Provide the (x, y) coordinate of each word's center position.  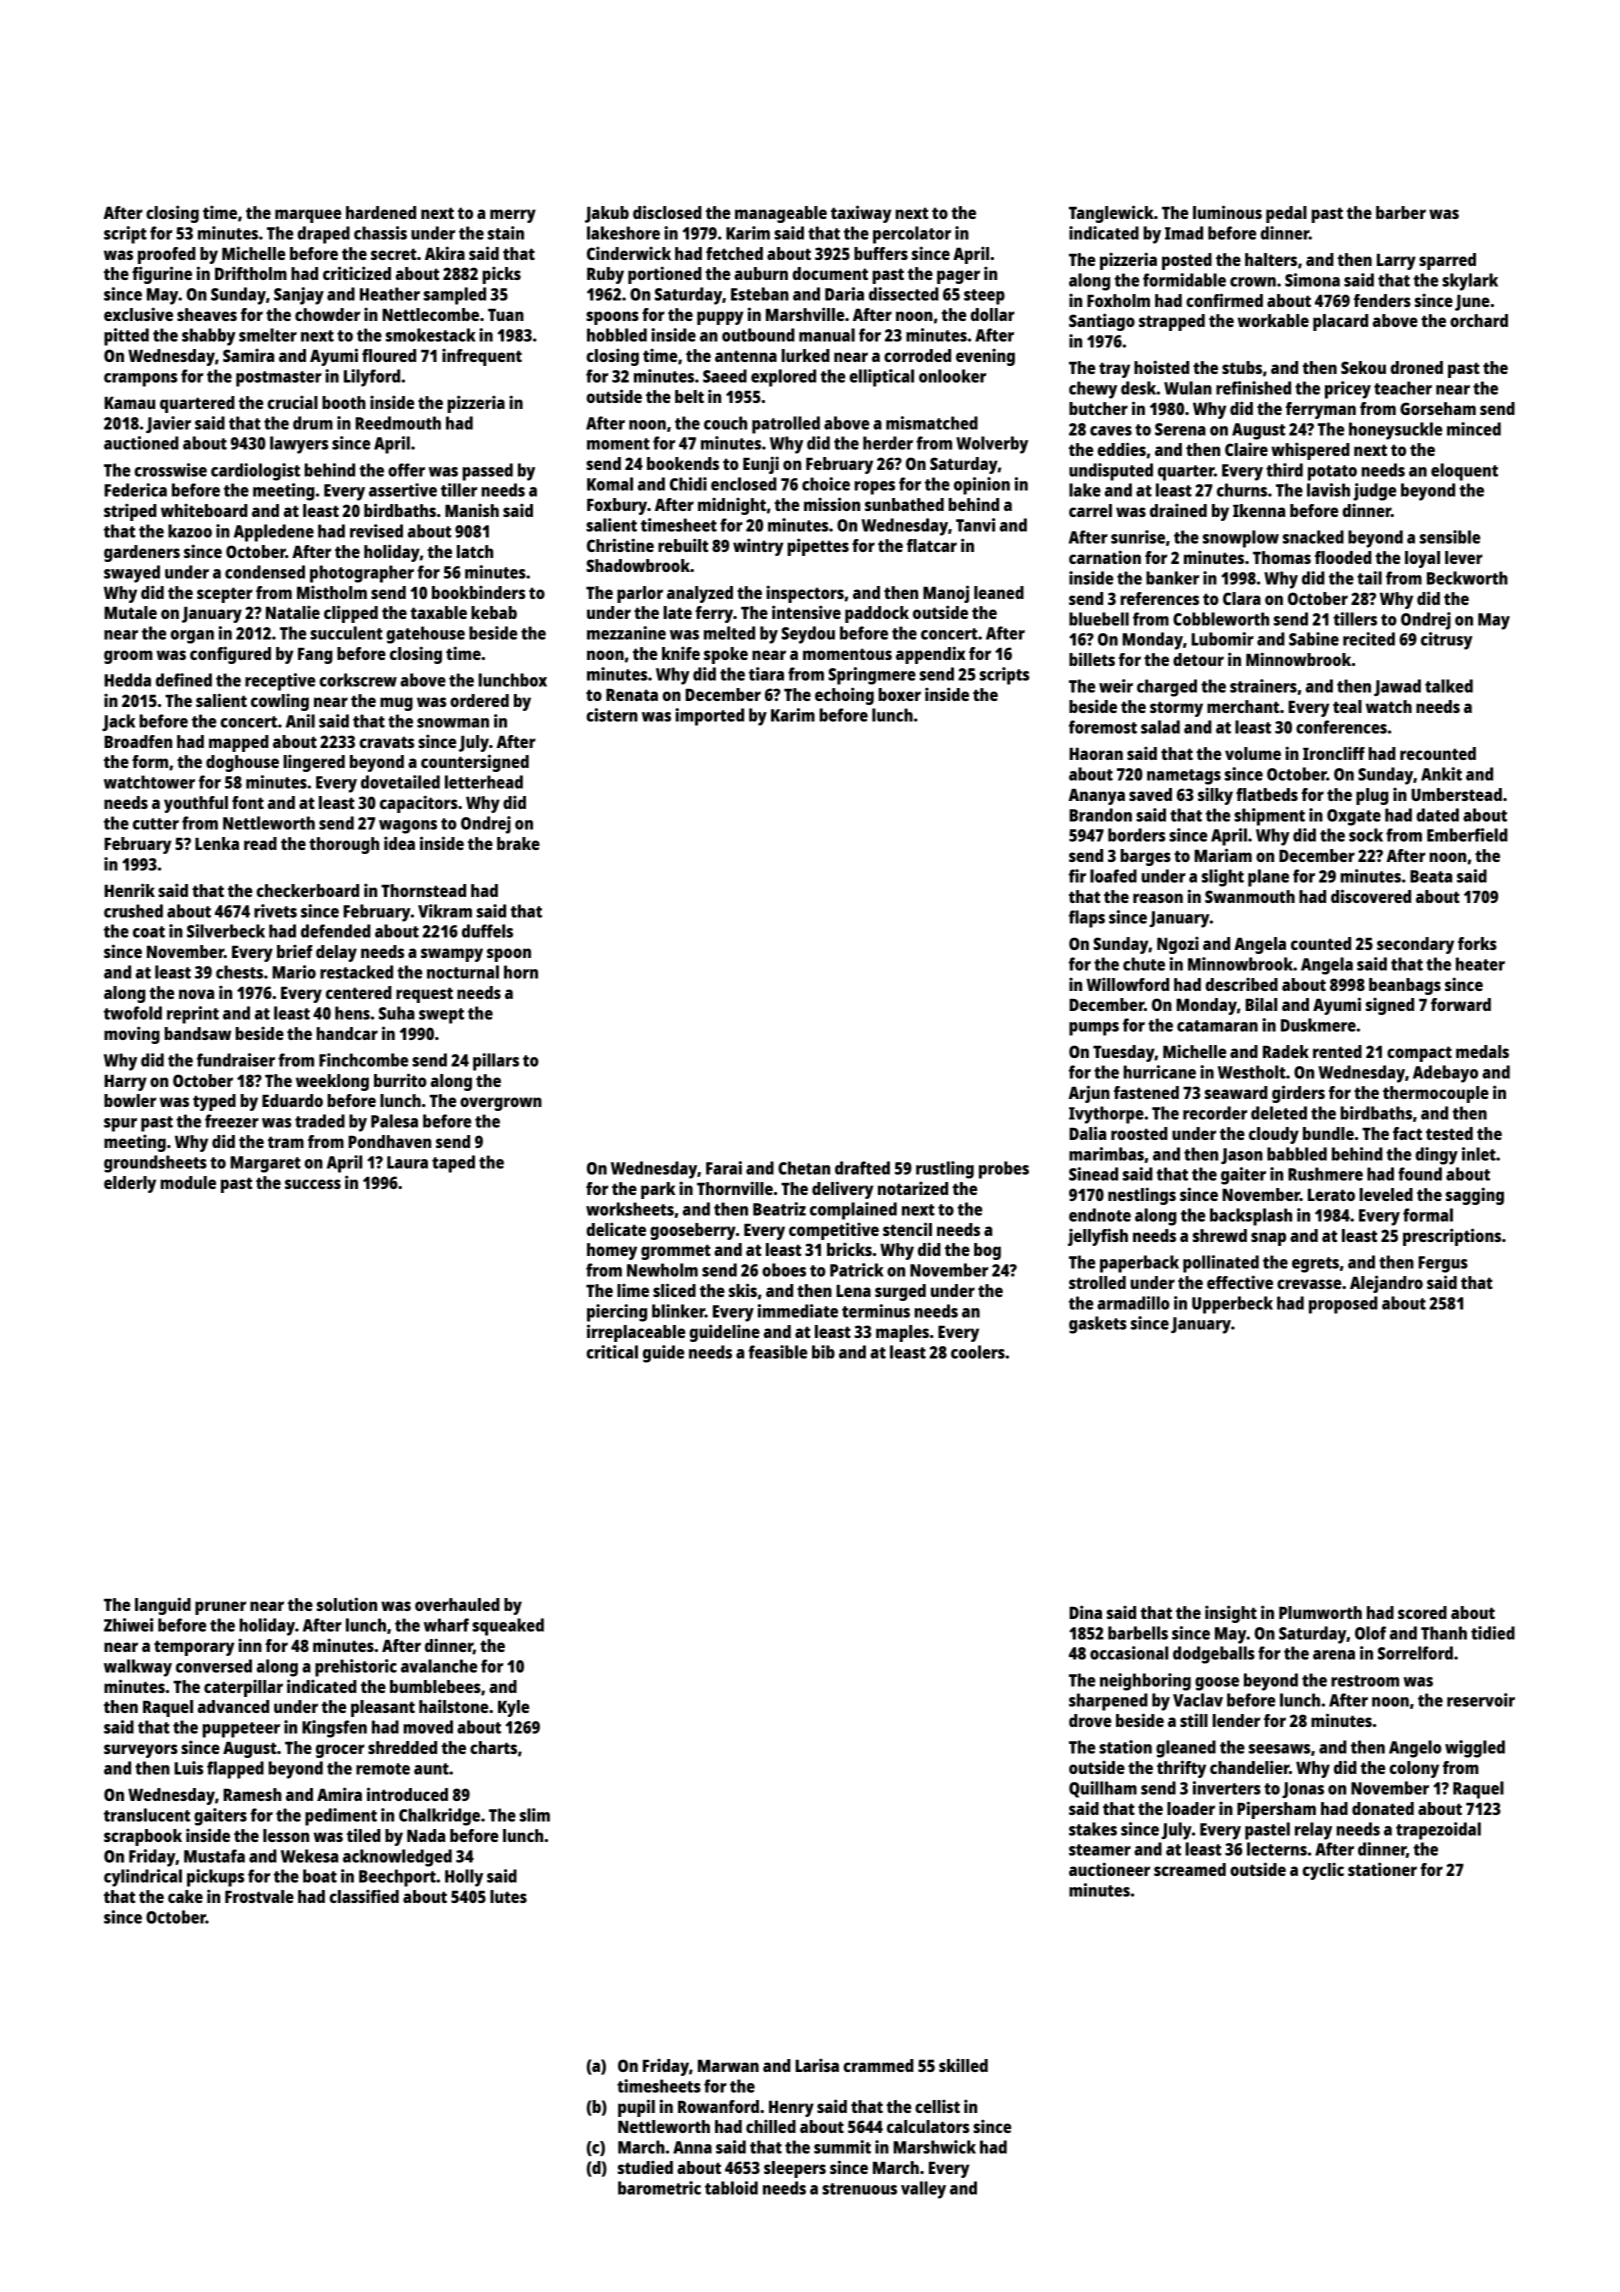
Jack (118, 722)
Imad (1184, 233)
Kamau (129, 403)
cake (185, 1896)
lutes (508, 1896)
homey (612, 1251)
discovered (1371, 896)
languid (163, 1606)
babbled (1297, 1154)
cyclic (1323, 1871)
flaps (1087, 919)
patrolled (786, 425)
